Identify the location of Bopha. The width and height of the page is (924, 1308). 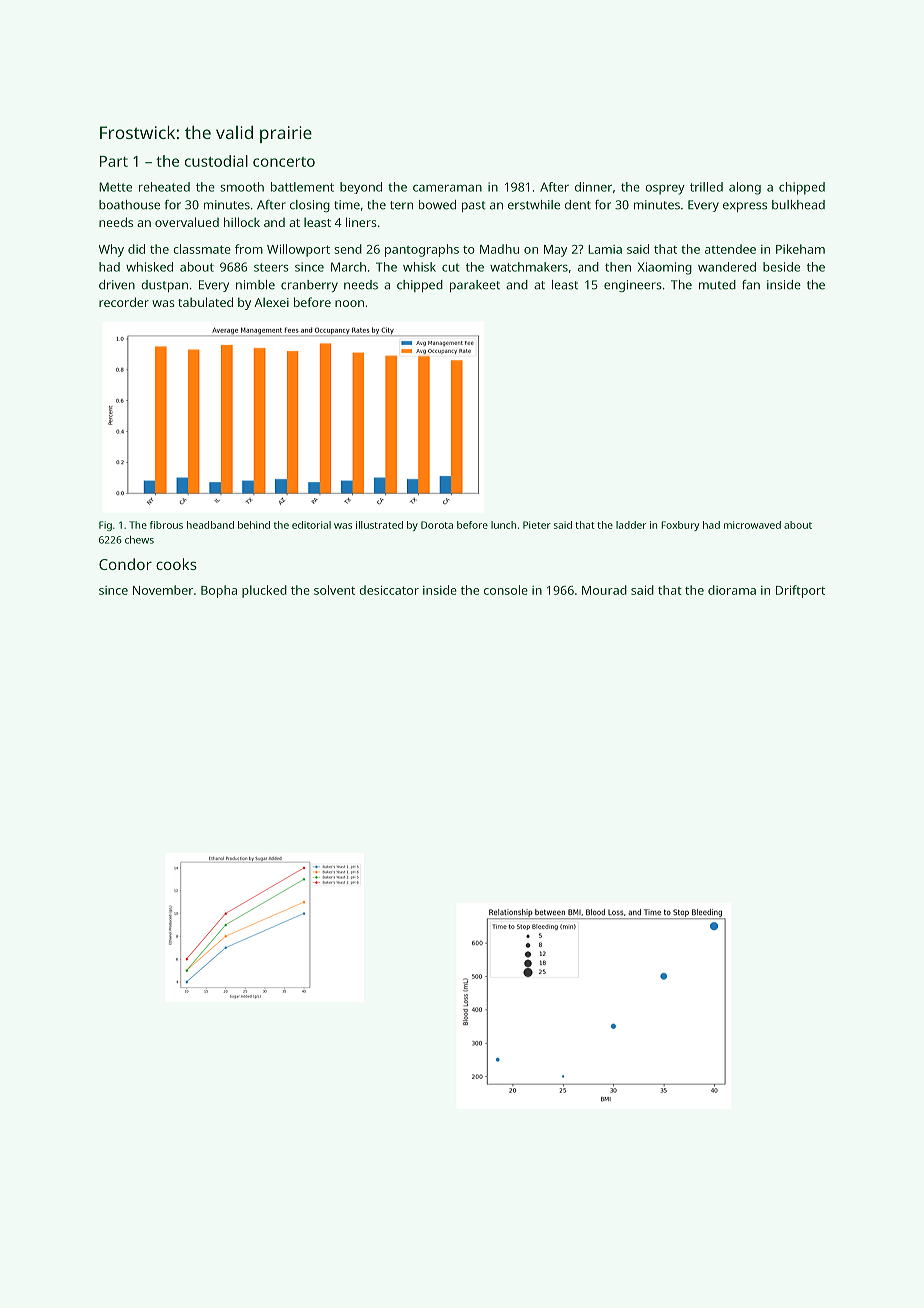
(219, 591).
